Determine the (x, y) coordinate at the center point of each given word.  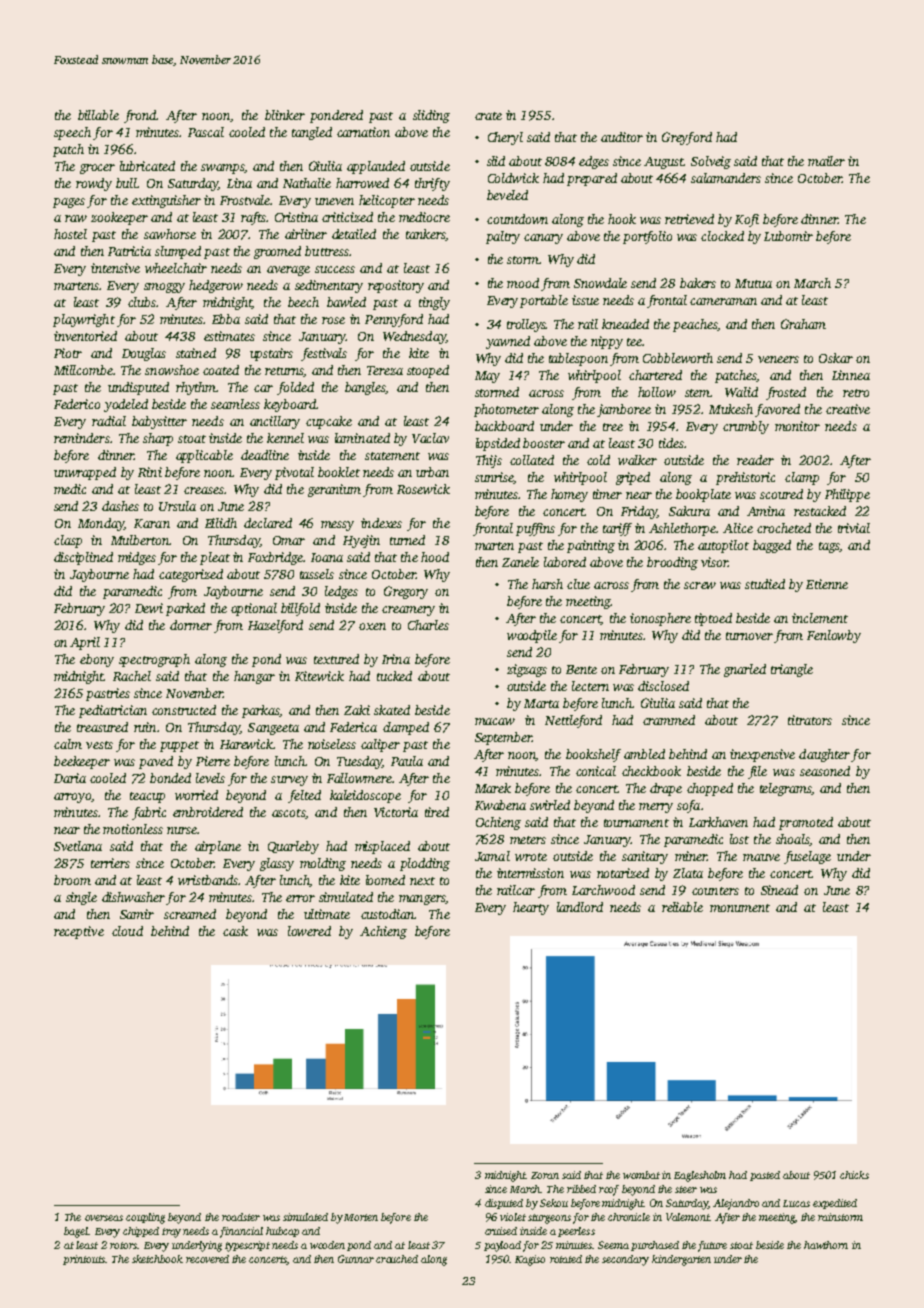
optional (254, 609)
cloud (127, 931)
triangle (792, 670)
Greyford (687, 138)
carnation (363, 132)
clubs (142, 302)
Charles (428, 625)
